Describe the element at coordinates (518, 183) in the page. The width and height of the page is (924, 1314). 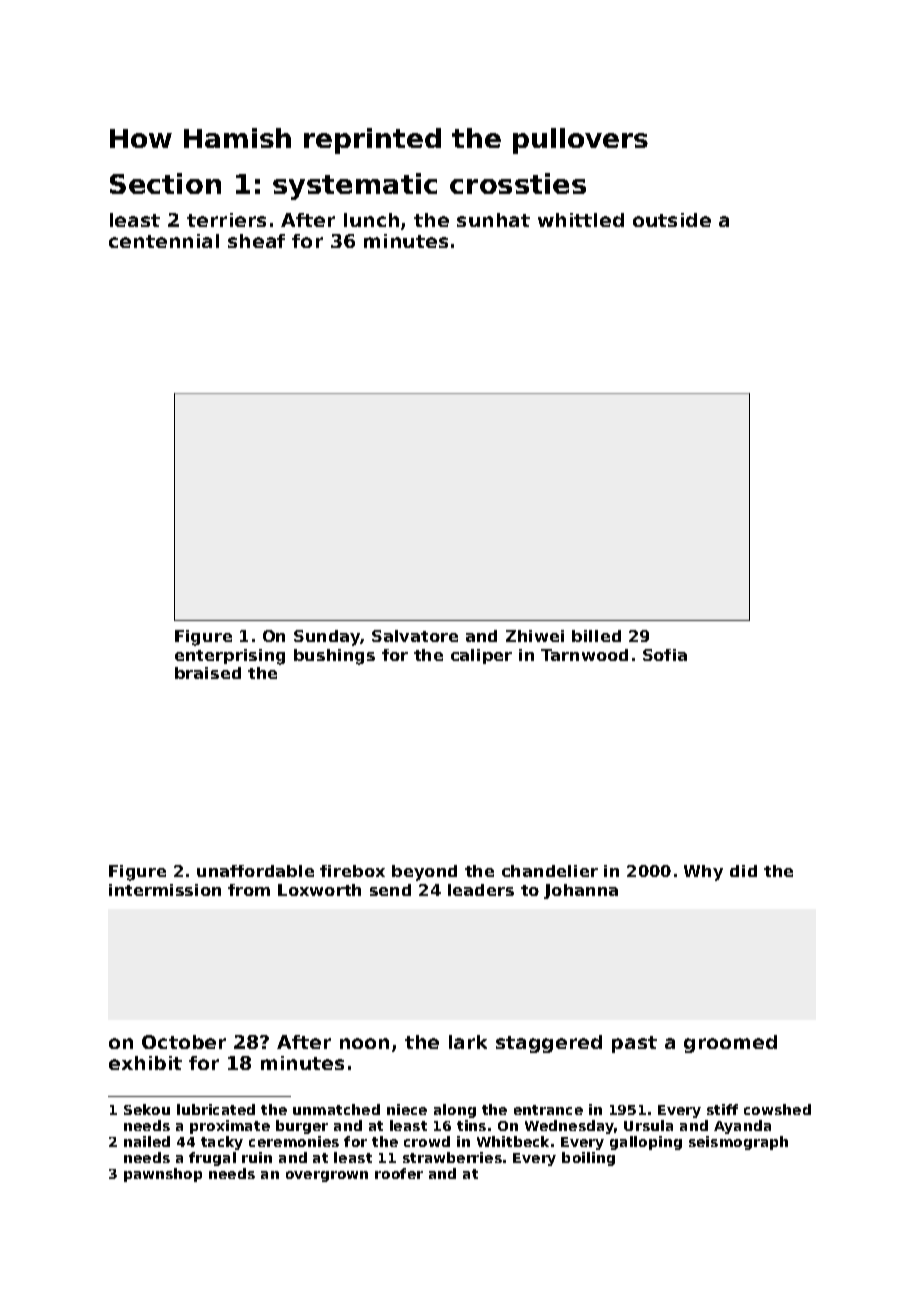
I see `crossties` at that location.
